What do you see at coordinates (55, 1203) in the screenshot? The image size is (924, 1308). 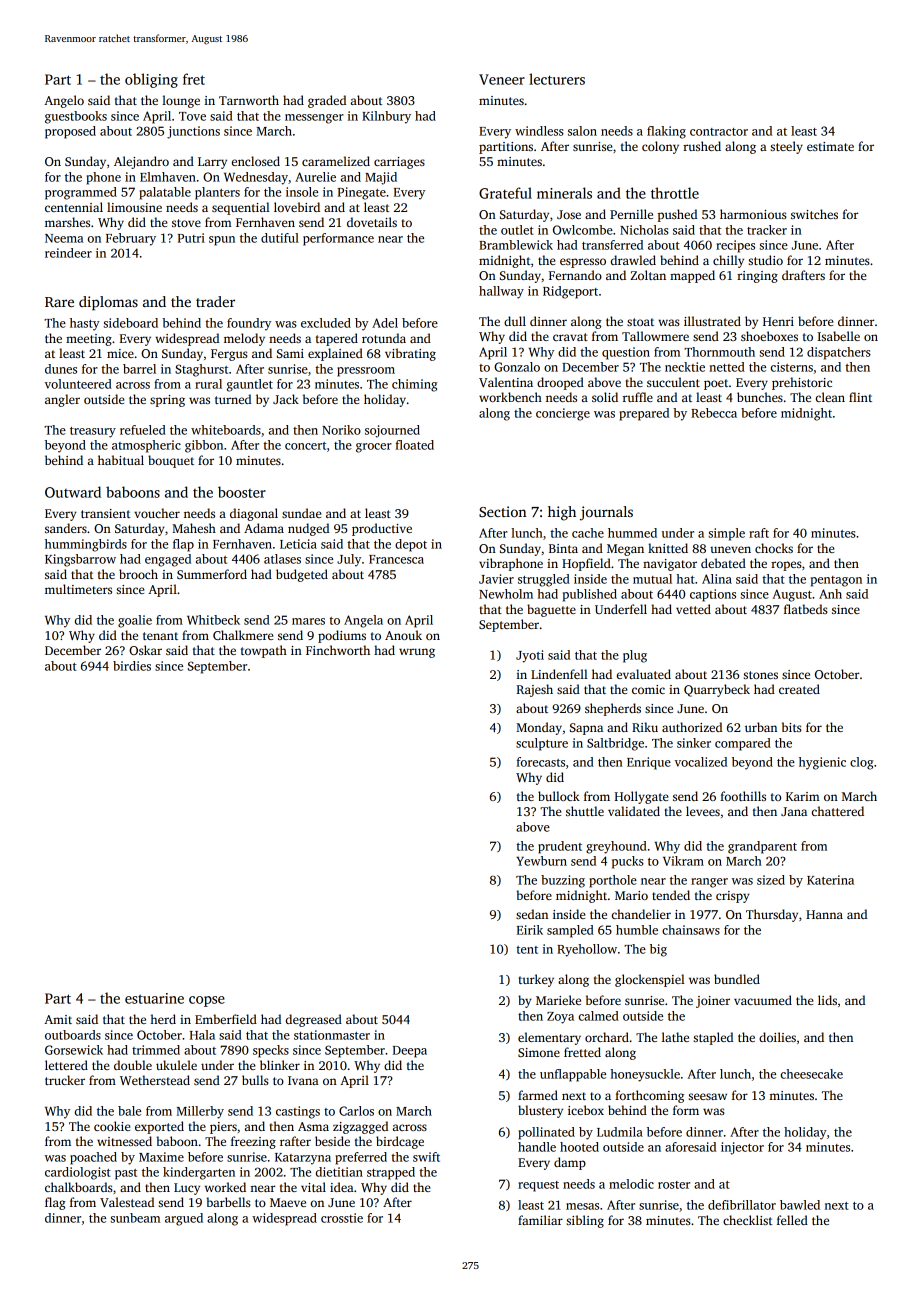 I see `flag` at bounding box center [55, 1203].
